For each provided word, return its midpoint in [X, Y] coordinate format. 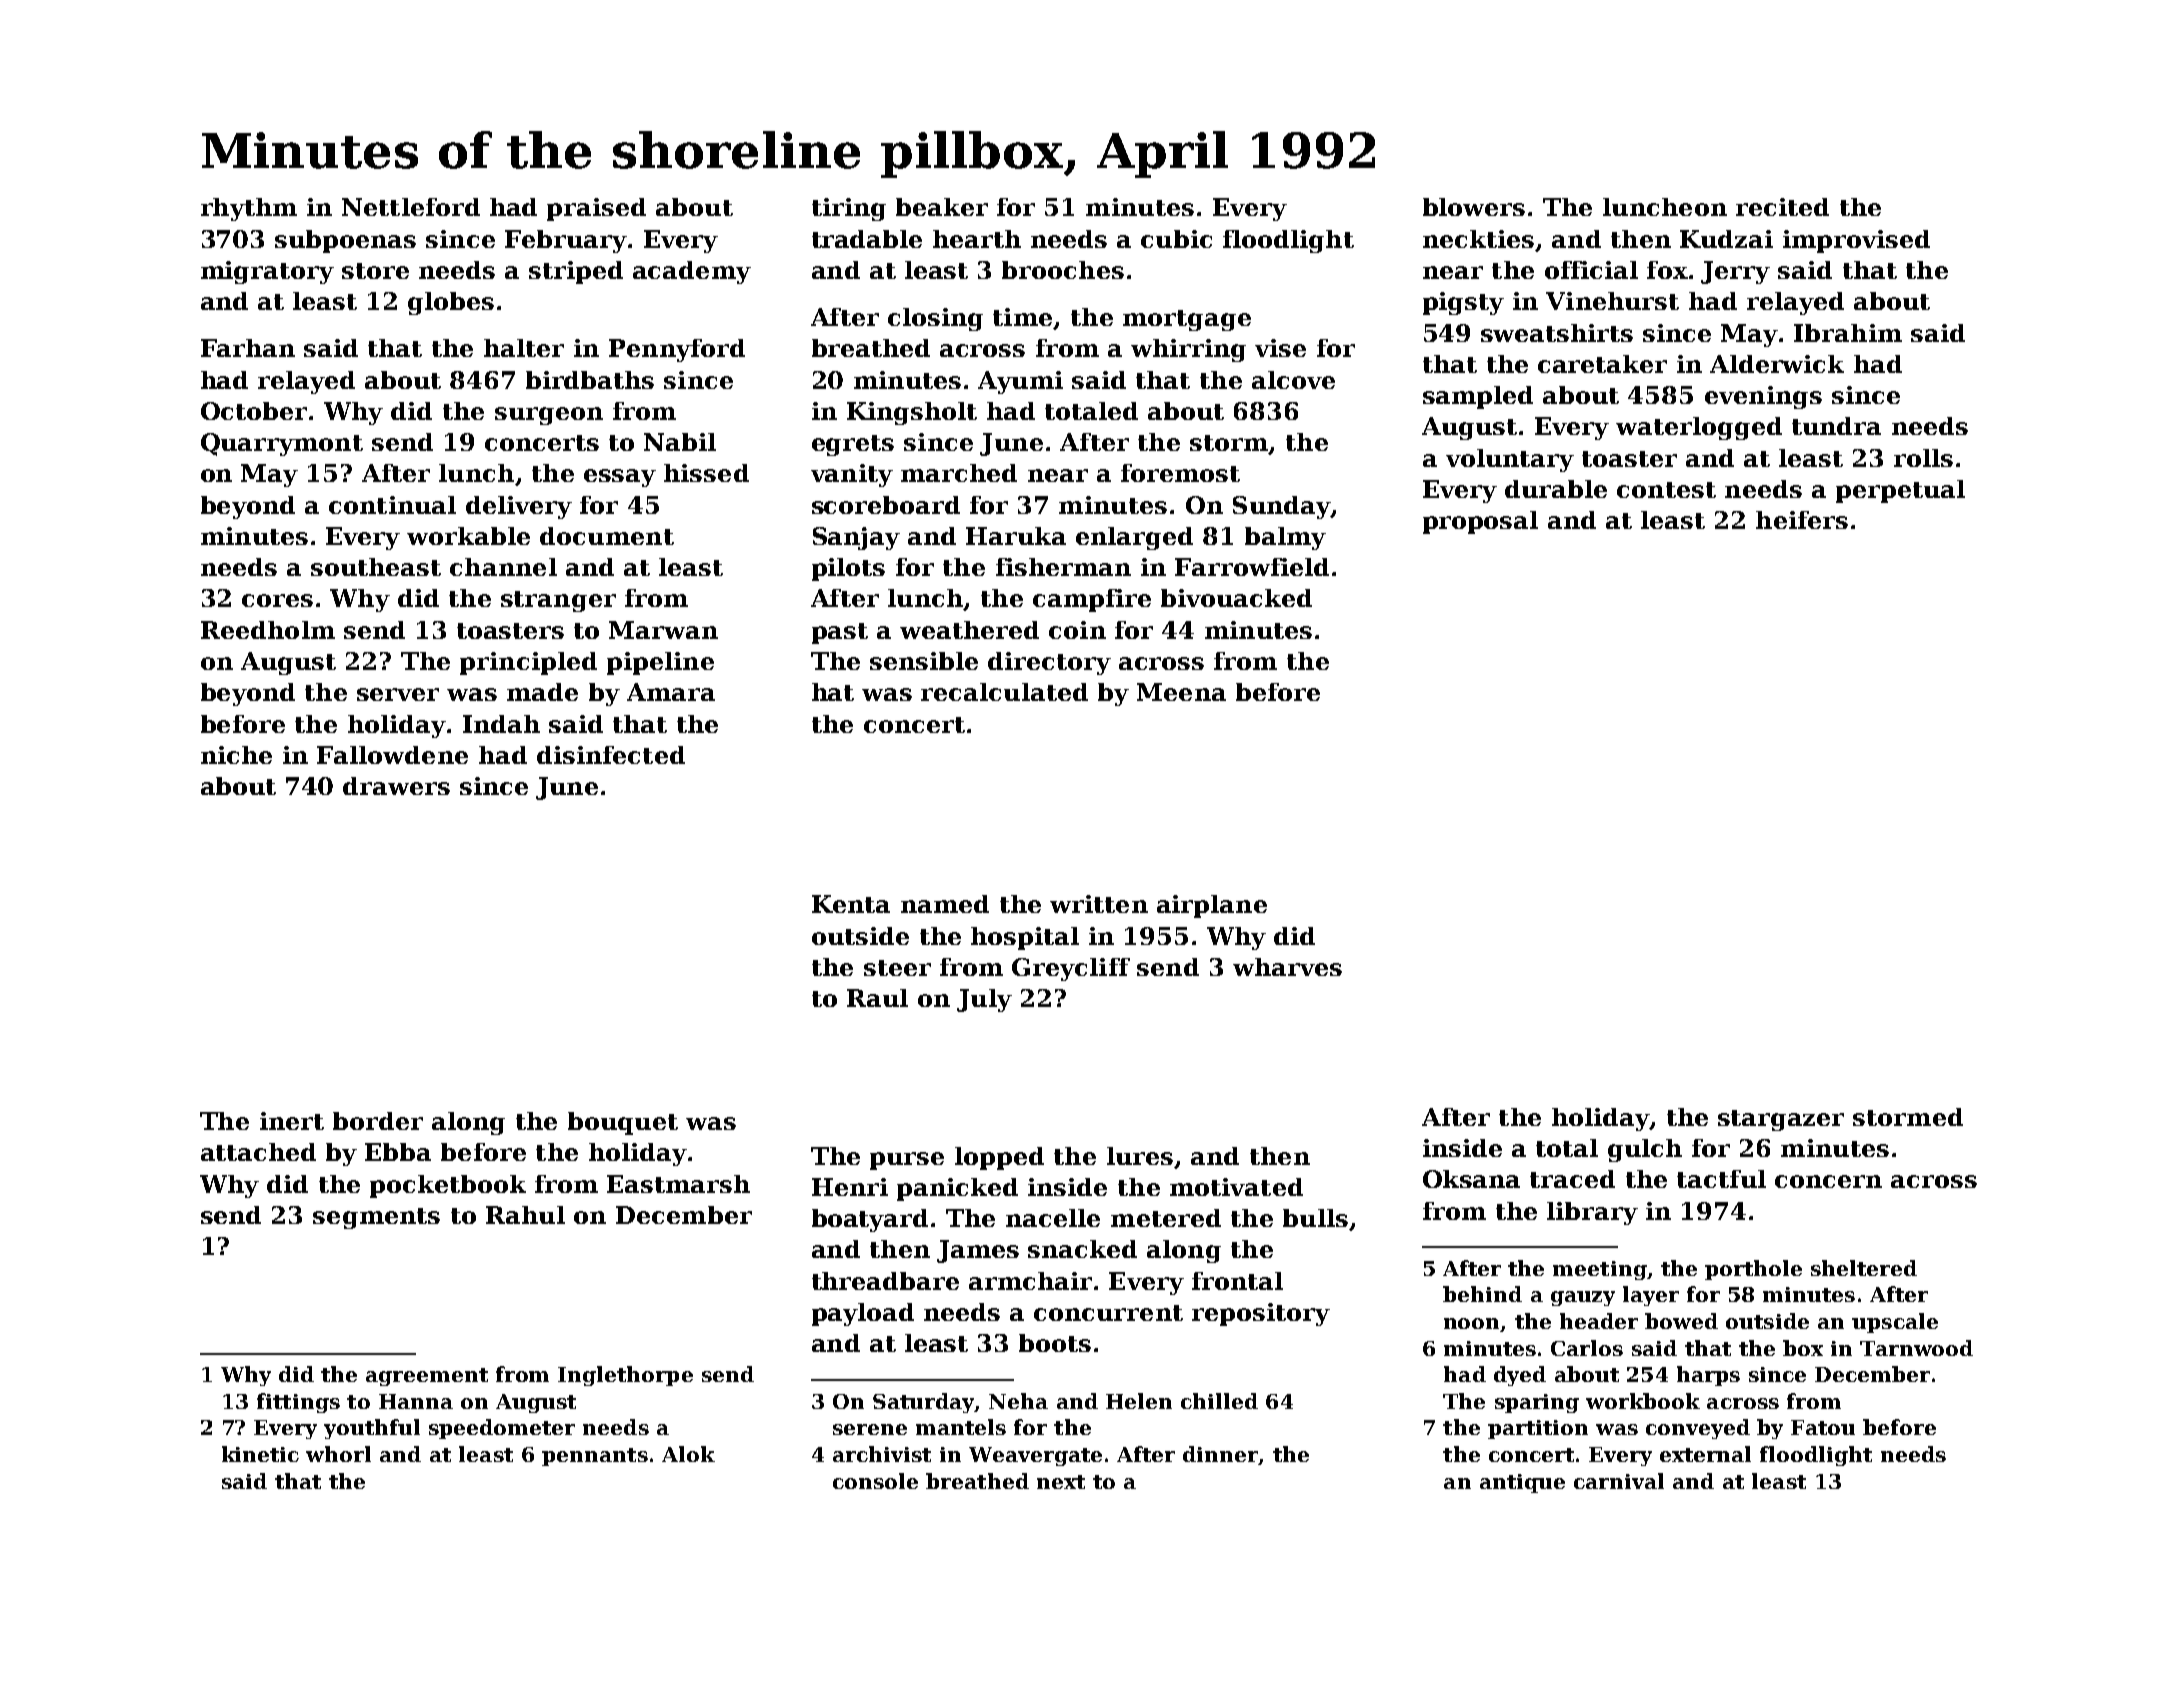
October [254, 411]
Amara [671, 692]
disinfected [611, 755]
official [1591, 270]
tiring [849, 209]
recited [1782, 207]
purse [907, 1161]
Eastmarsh [678, 1184]
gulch [1645, 1150]
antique [1522, 1483]
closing [935, 319]
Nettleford [411, 207]
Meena [1181, 692]
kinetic [260, 1454]
